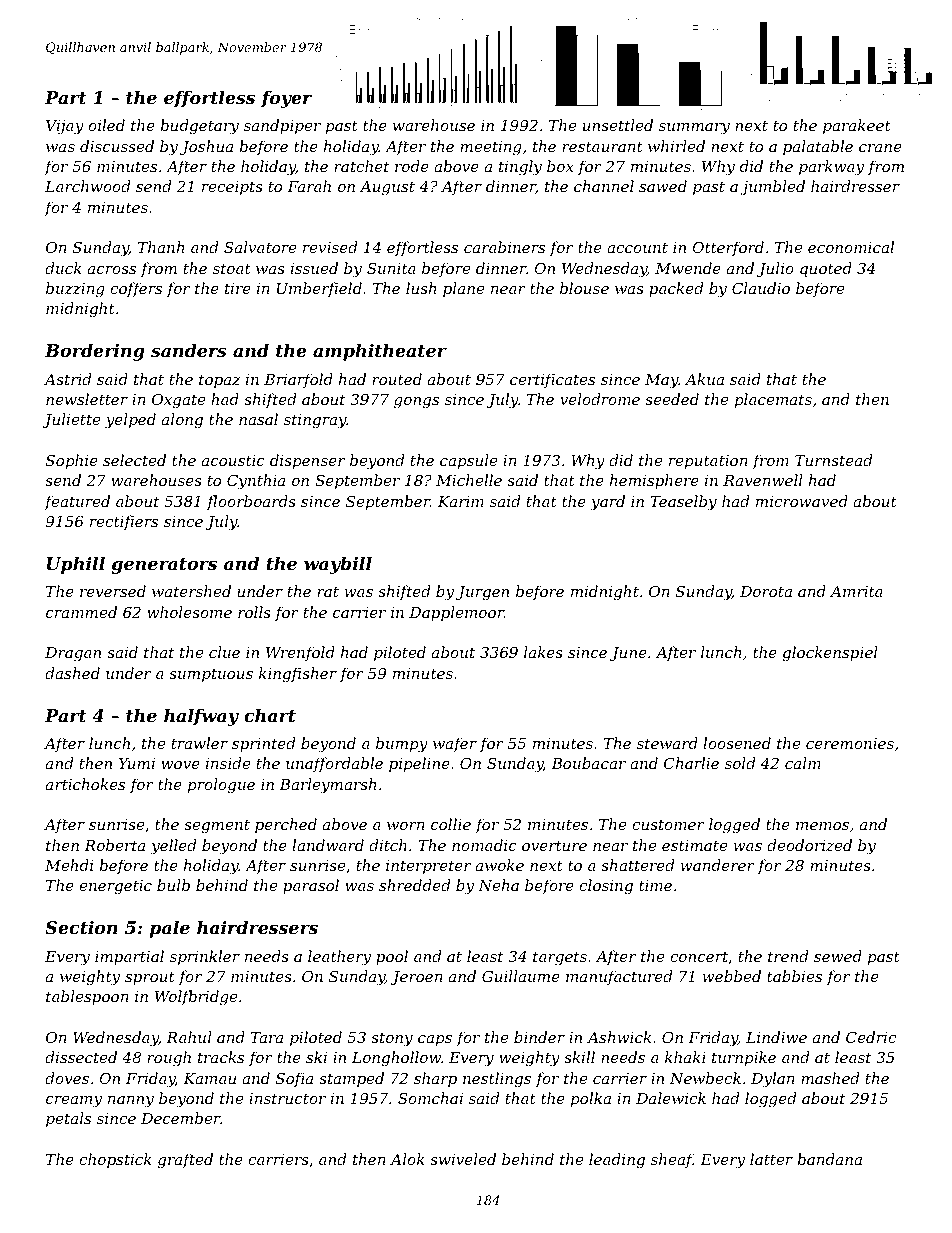 The height and width of the document is (1233, 952). Describe the element at coordinates (69, 865) in the document. I see `Mehdi` at that location.
